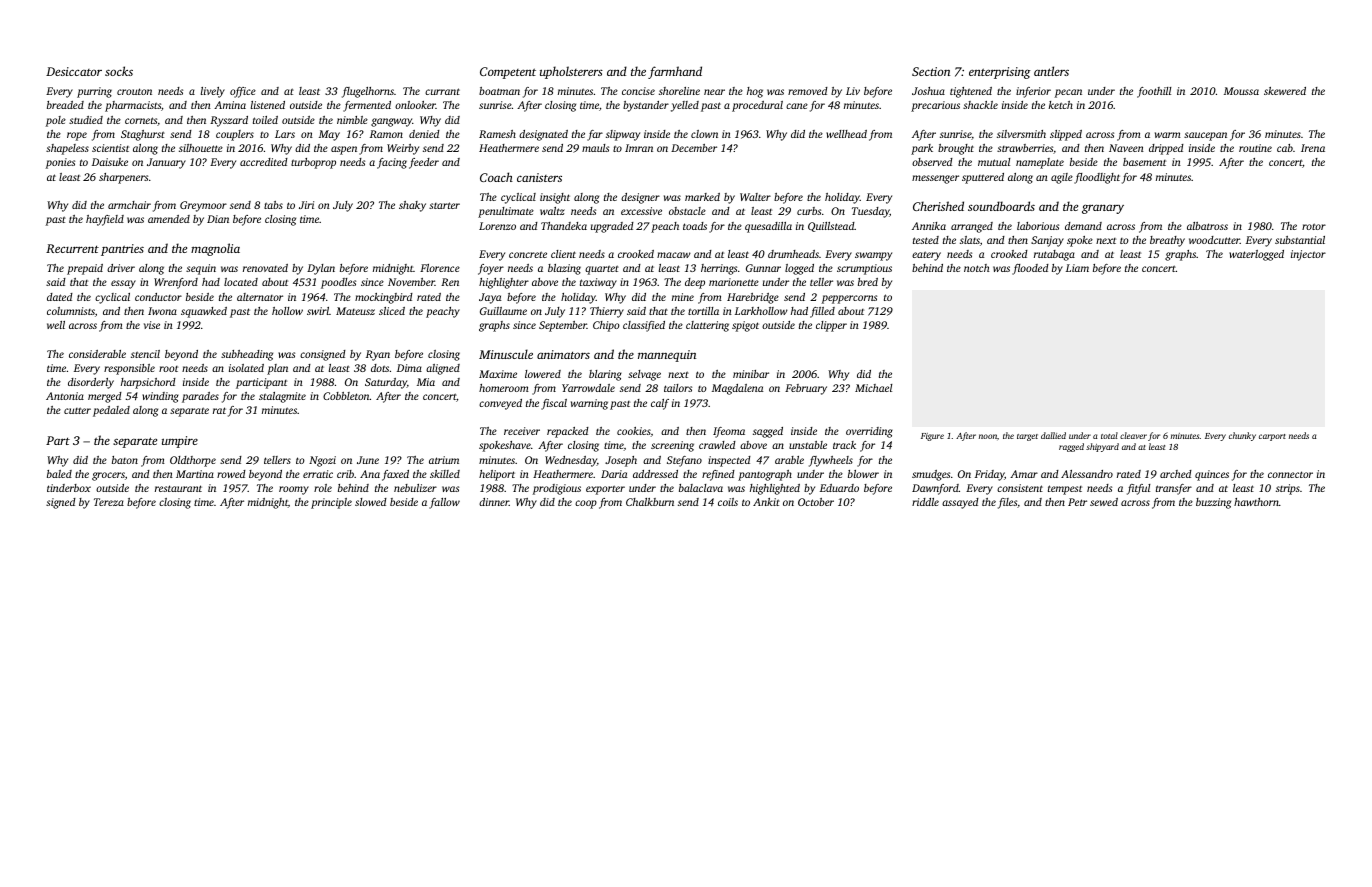  What do you see at coordinates (109, 502) in the page?
I see `Tereza` at bounding box center [109, 502].
